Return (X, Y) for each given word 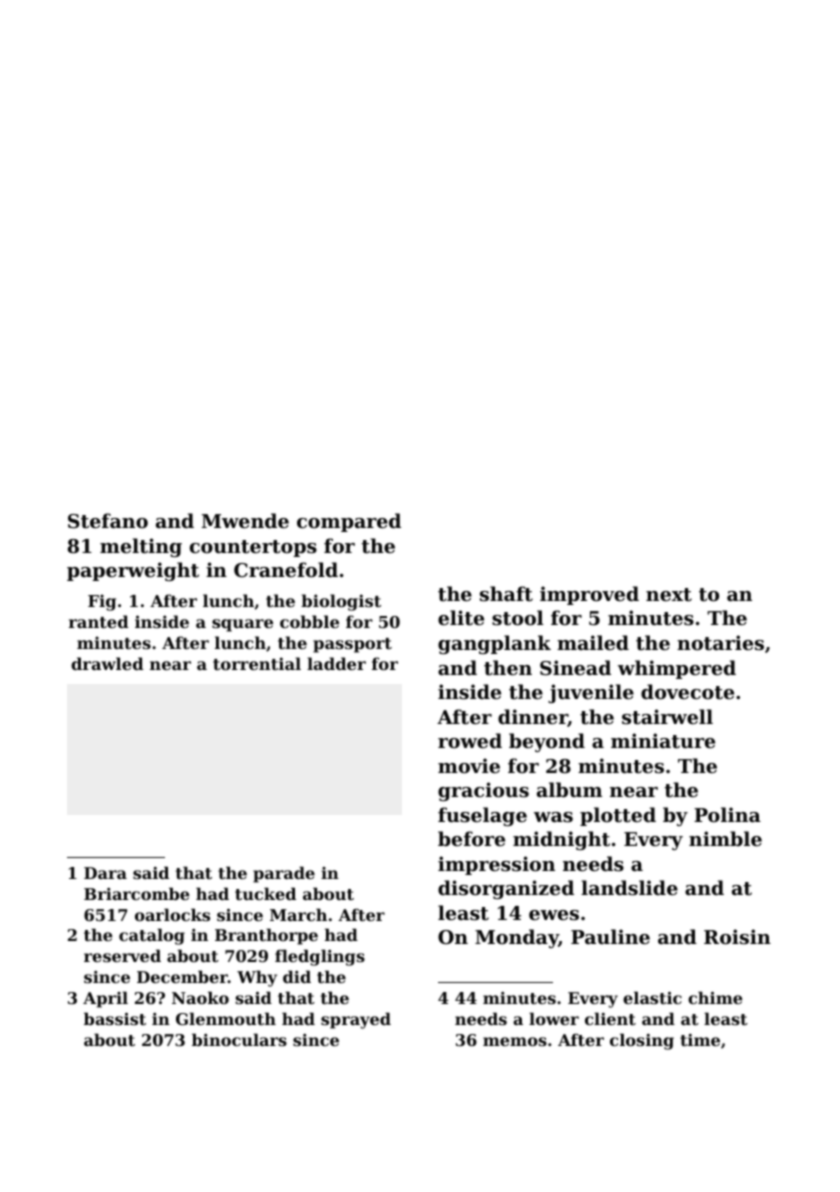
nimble (725, 838)
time (700, 1040)
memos (515, 1041)
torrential (257, 663)
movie (469, 765)
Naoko (200, 997)
